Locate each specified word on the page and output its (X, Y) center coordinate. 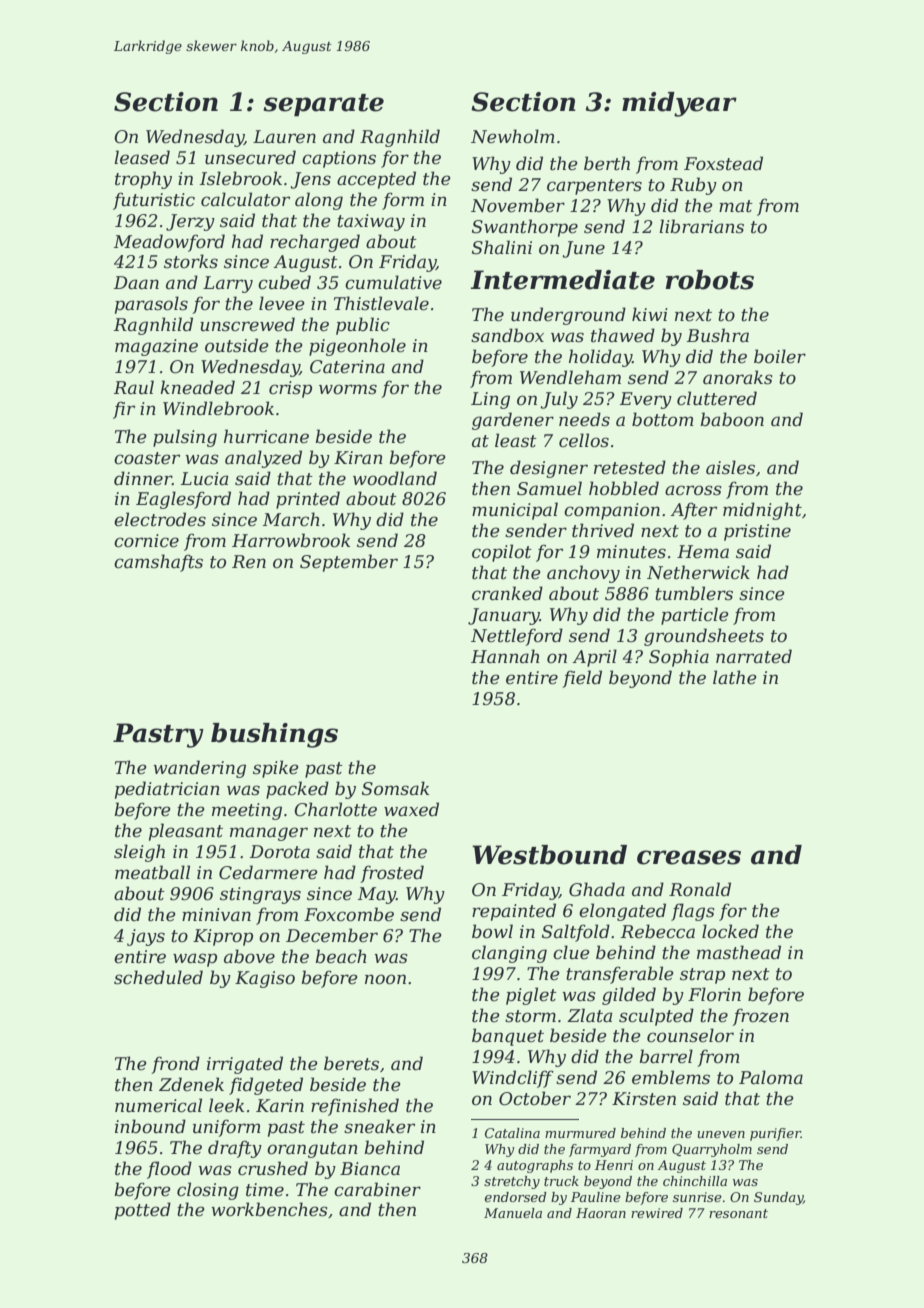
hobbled (624, 488)
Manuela (513, 1213)
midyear (679, 104)
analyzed (263, 459)
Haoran (601, 1213)
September (349, 563)
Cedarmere (268, 872)
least (516, 440)
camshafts (158, 563)
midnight (762, 511)
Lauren (284, 137)
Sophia (679, 658)
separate (323, 105)
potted (143, 1211)
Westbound (549, 855)
